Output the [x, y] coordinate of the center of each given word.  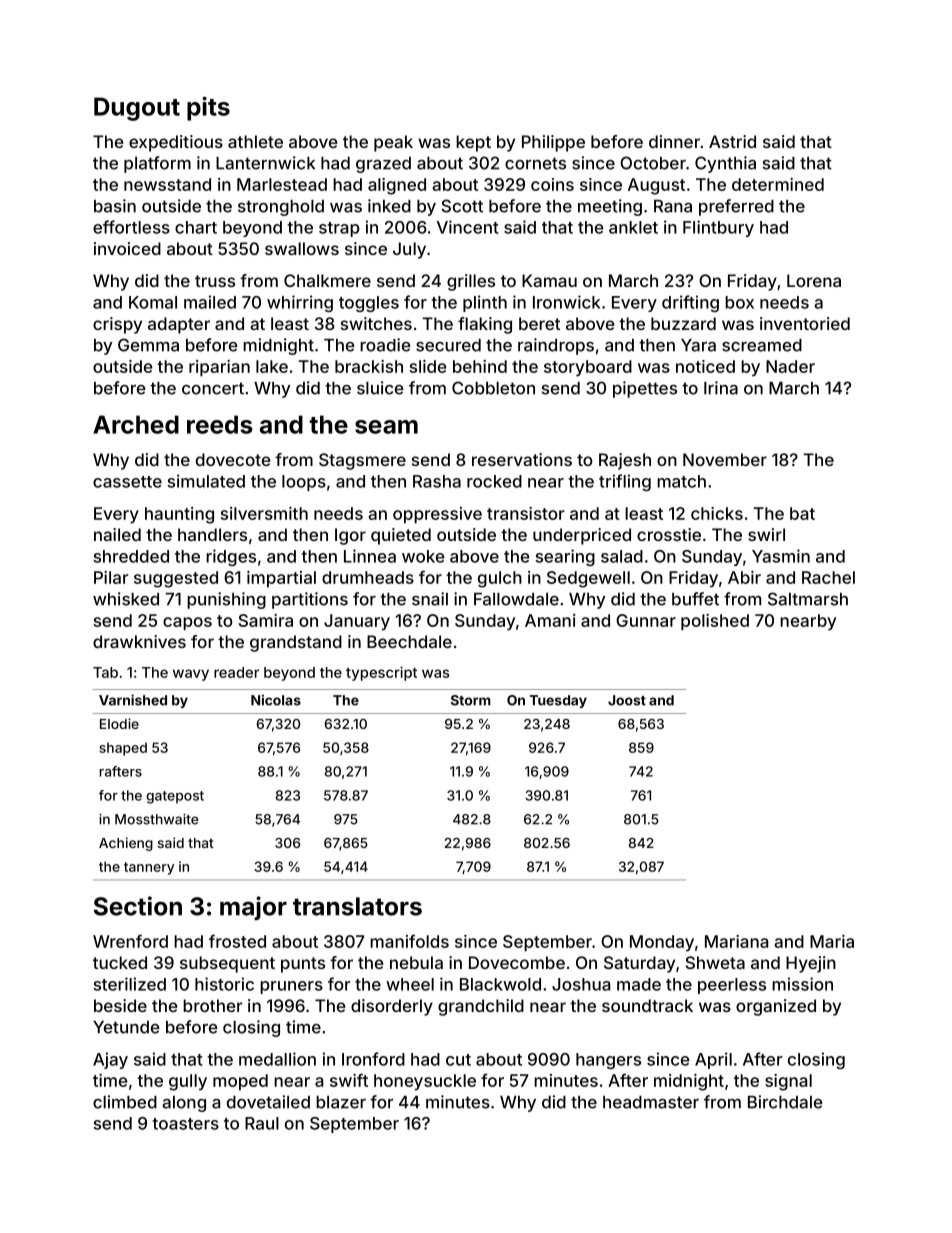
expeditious [176, 143]
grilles [471, 282]
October [653, 163]
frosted [237, 941]
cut [458, 1060]
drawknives [139, 641]
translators [357, 906]
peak [393, 143]
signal [788, 1082]
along [184, 1104]
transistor [526, 513]
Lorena [814, 280]
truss [215, 281]
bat [802, 513]
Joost [627, 700]
